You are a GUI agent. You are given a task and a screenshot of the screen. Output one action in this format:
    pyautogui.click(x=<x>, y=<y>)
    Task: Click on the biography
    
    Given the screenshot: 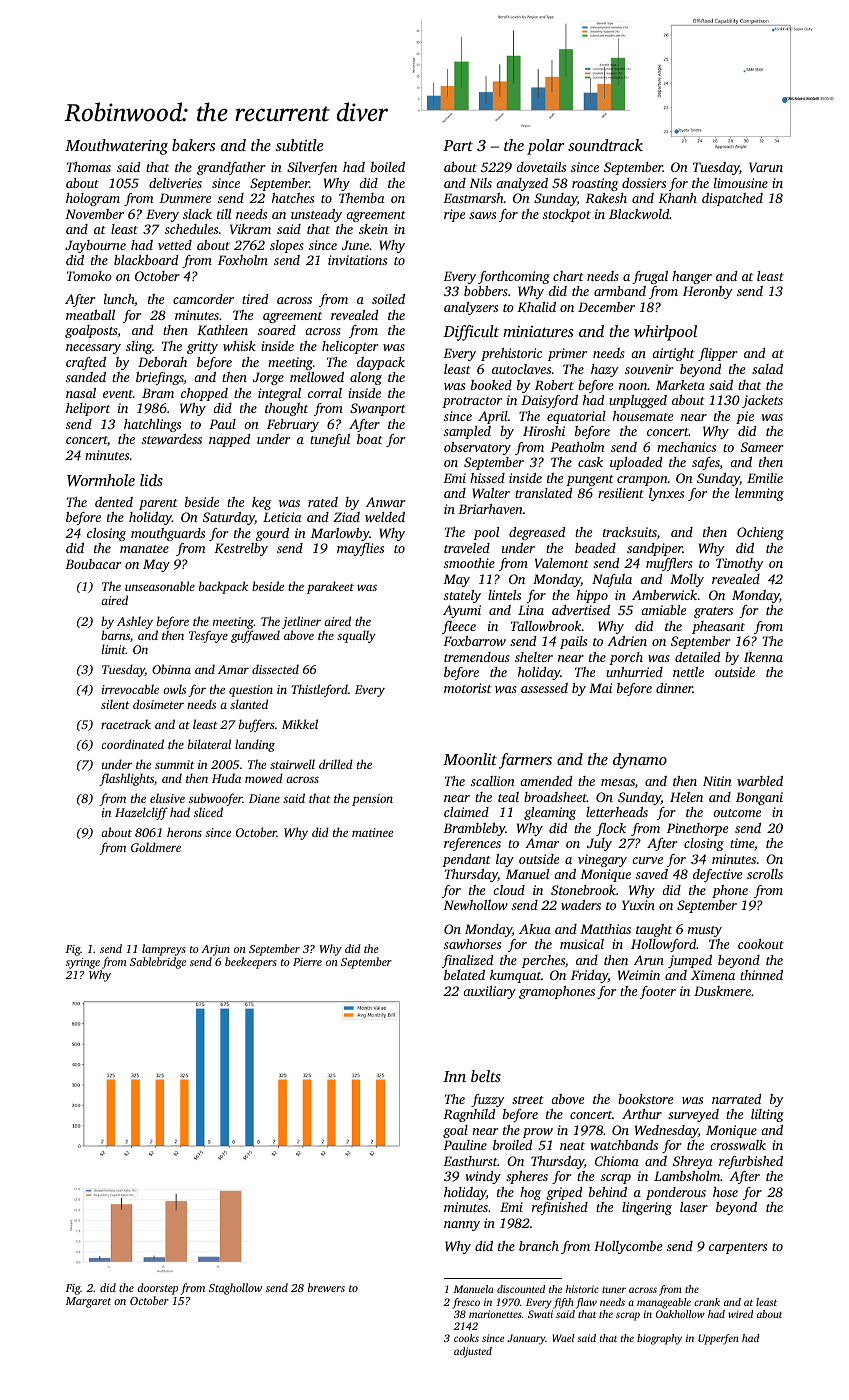 What is the action you would take?
    pyautogui.click(x=659, y=1339)
